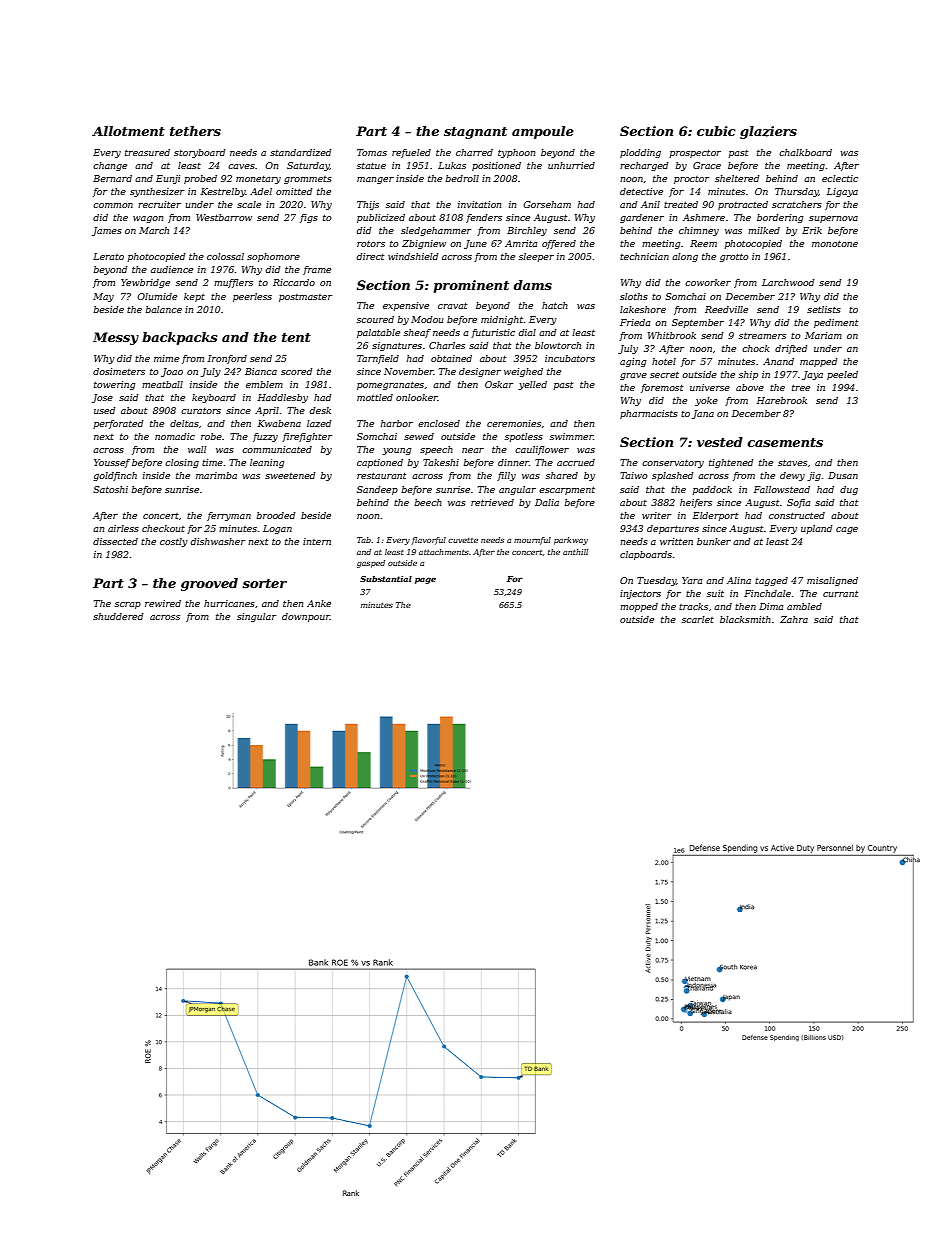 This image has width=952, height=1233. What do you see at coordinates (768, 132) in the image?
I see `glaziers` at bounding box center [768, 132].
